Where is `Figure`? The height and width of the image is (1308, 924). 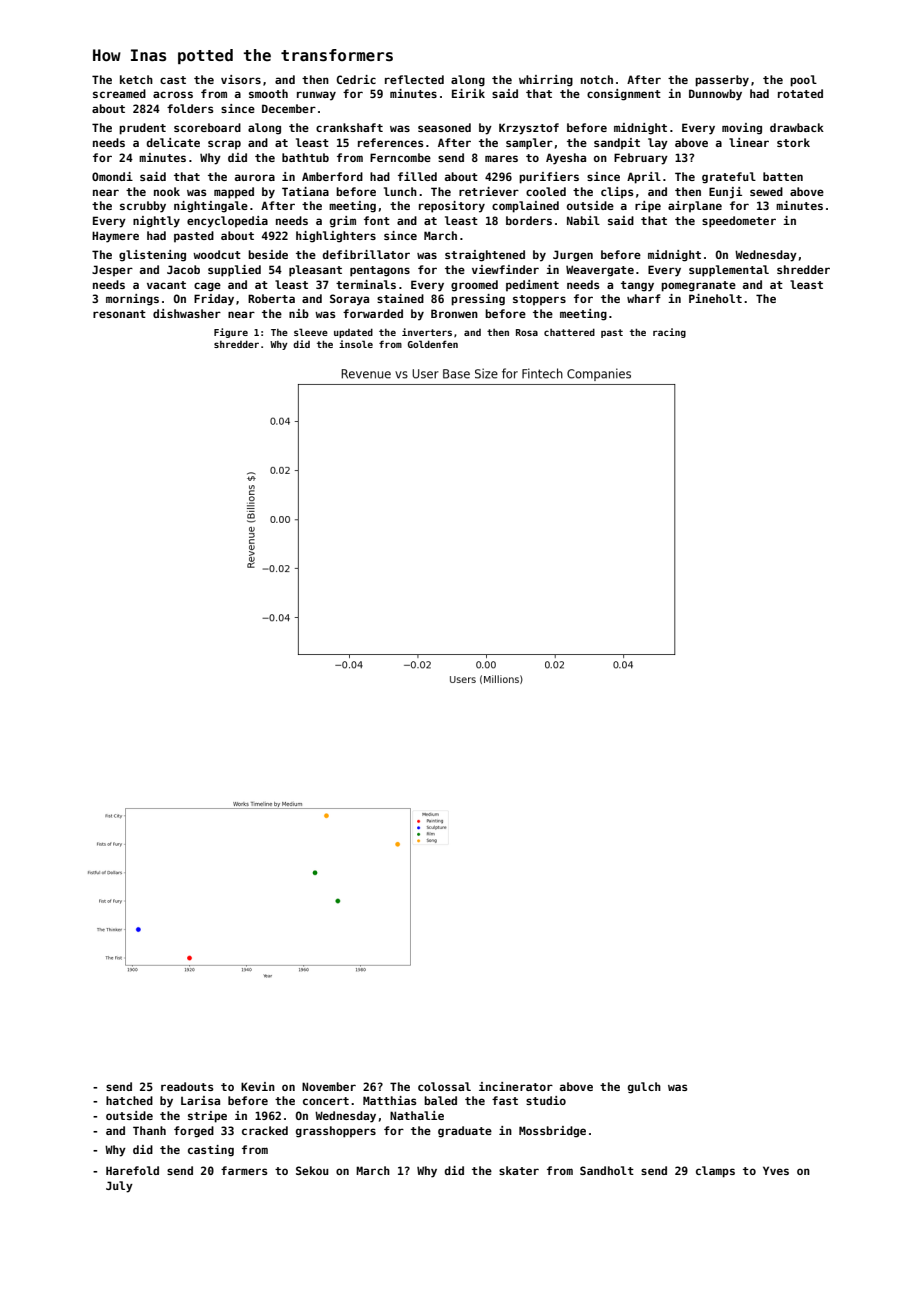 Figure is located at coordinates (231, 333).
